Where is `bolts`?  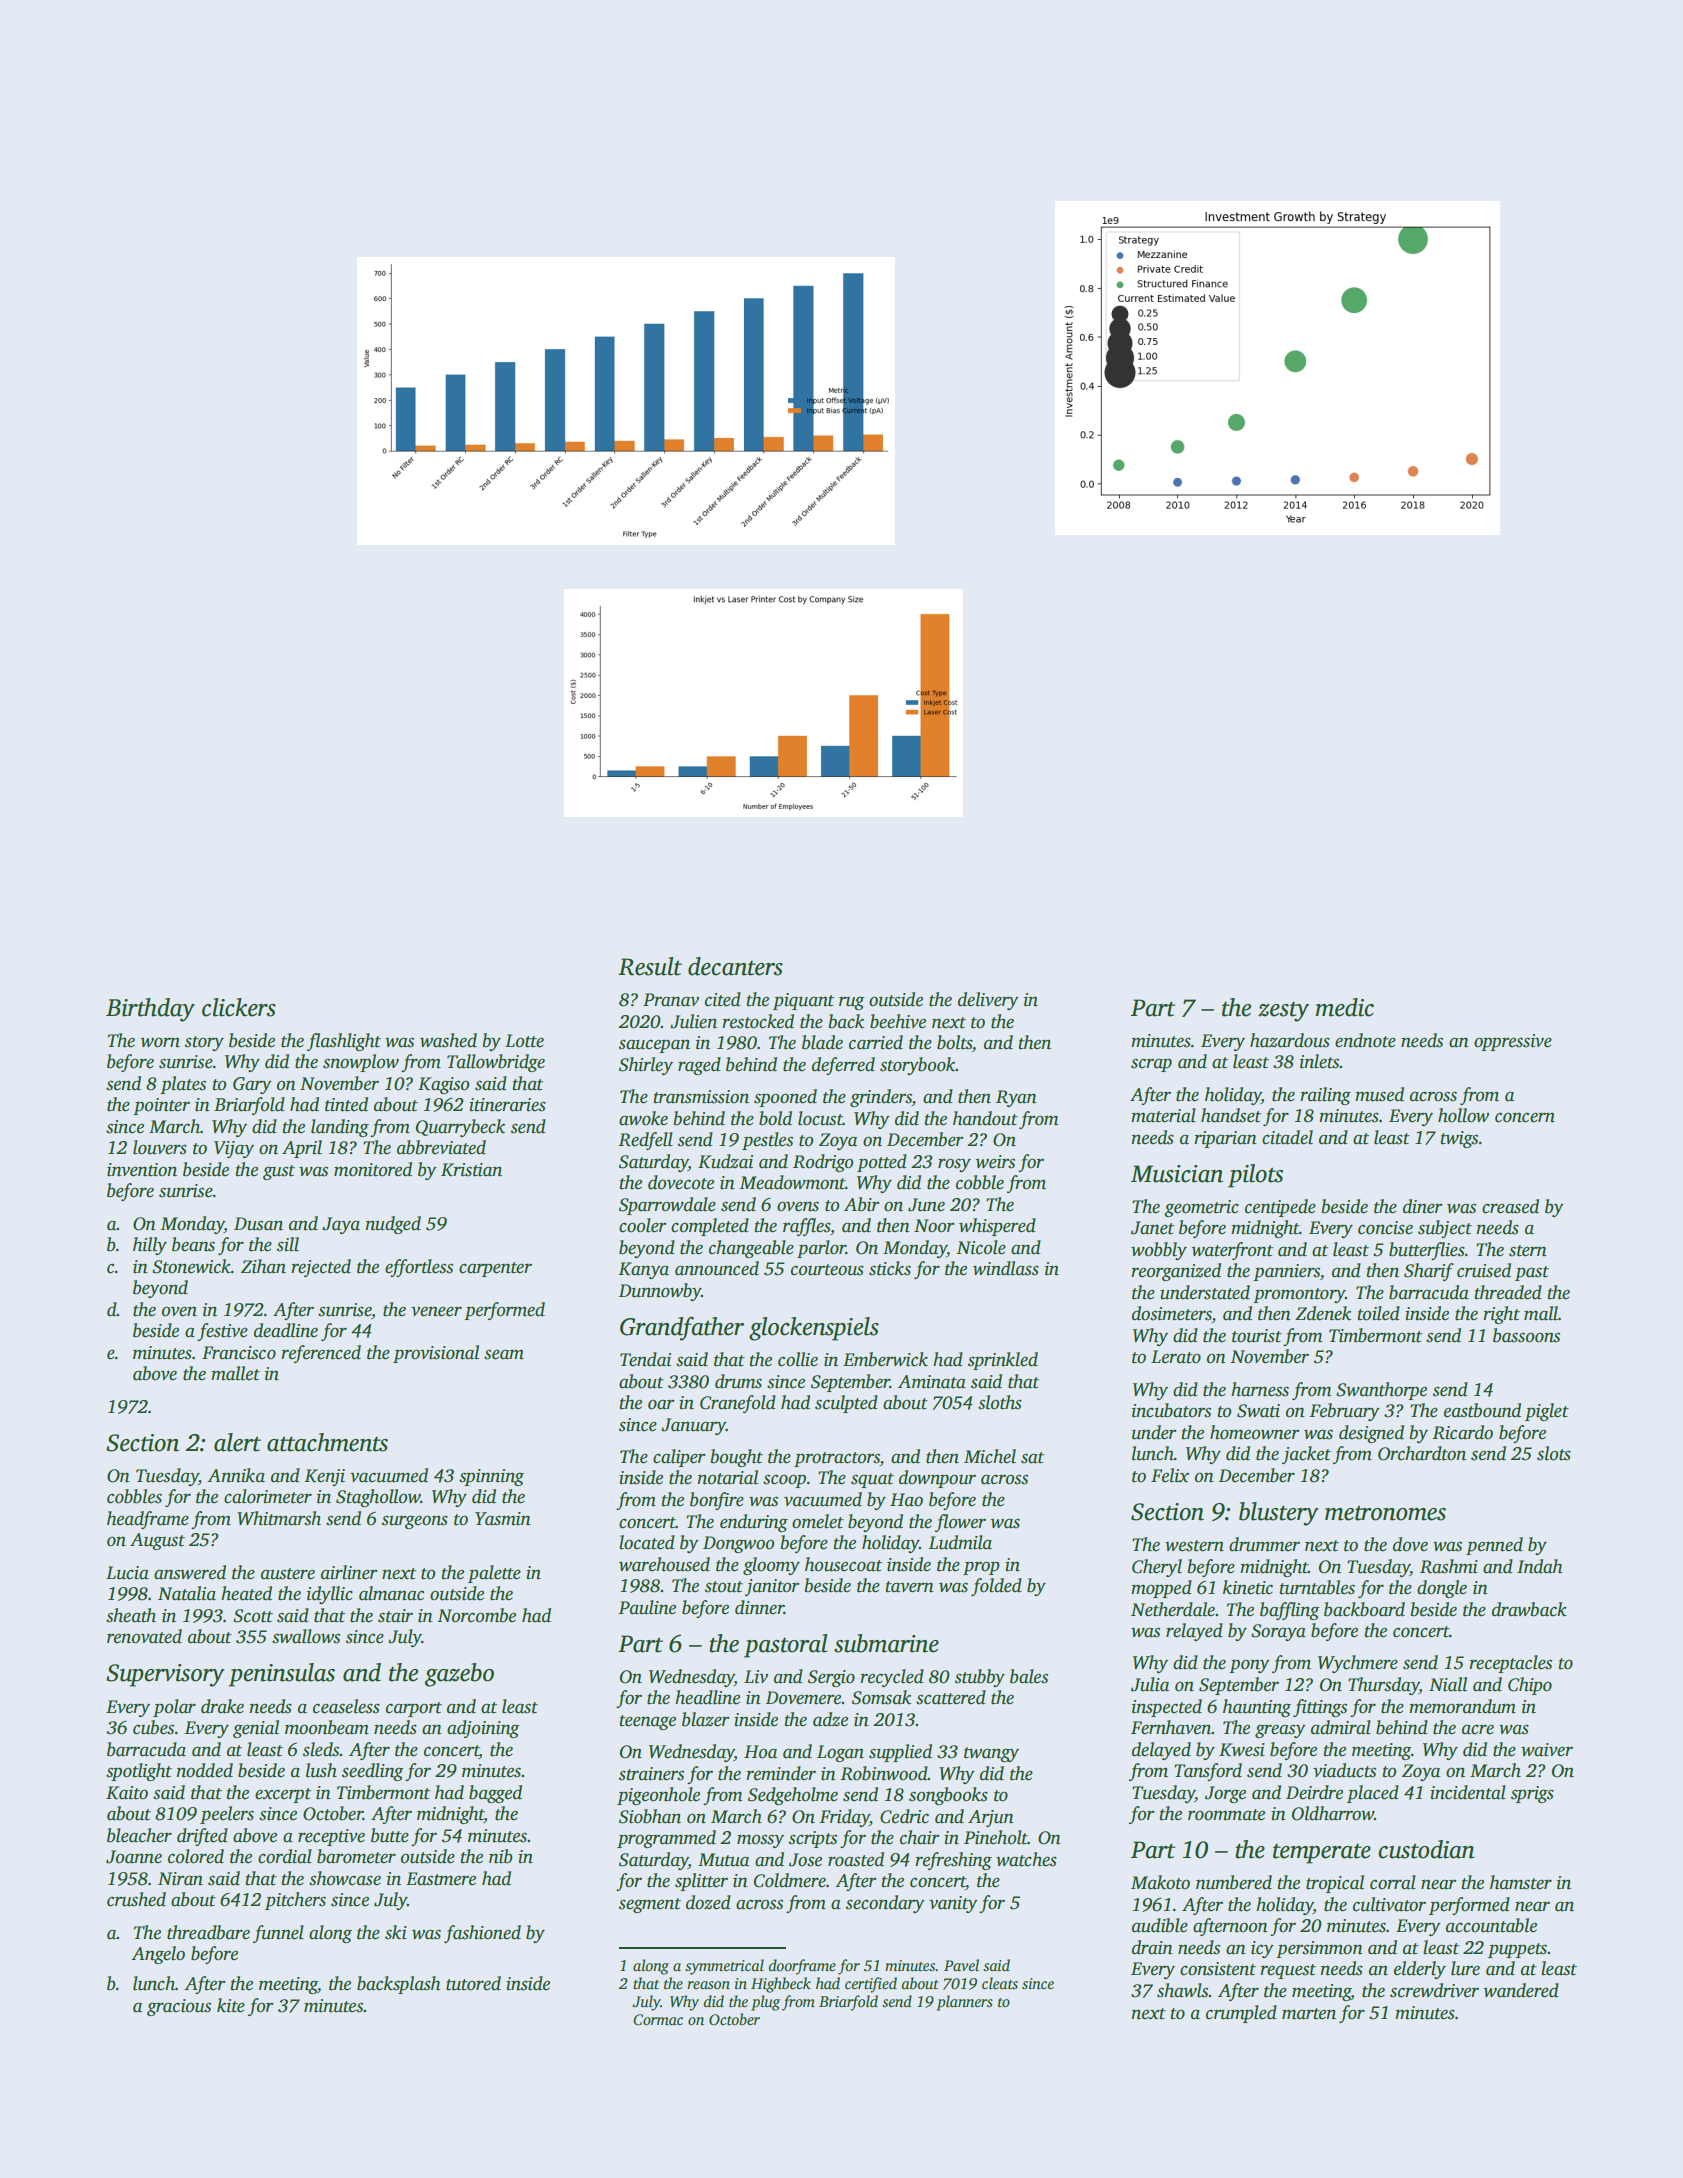 bolts is located at coordinates (954, 1042).
